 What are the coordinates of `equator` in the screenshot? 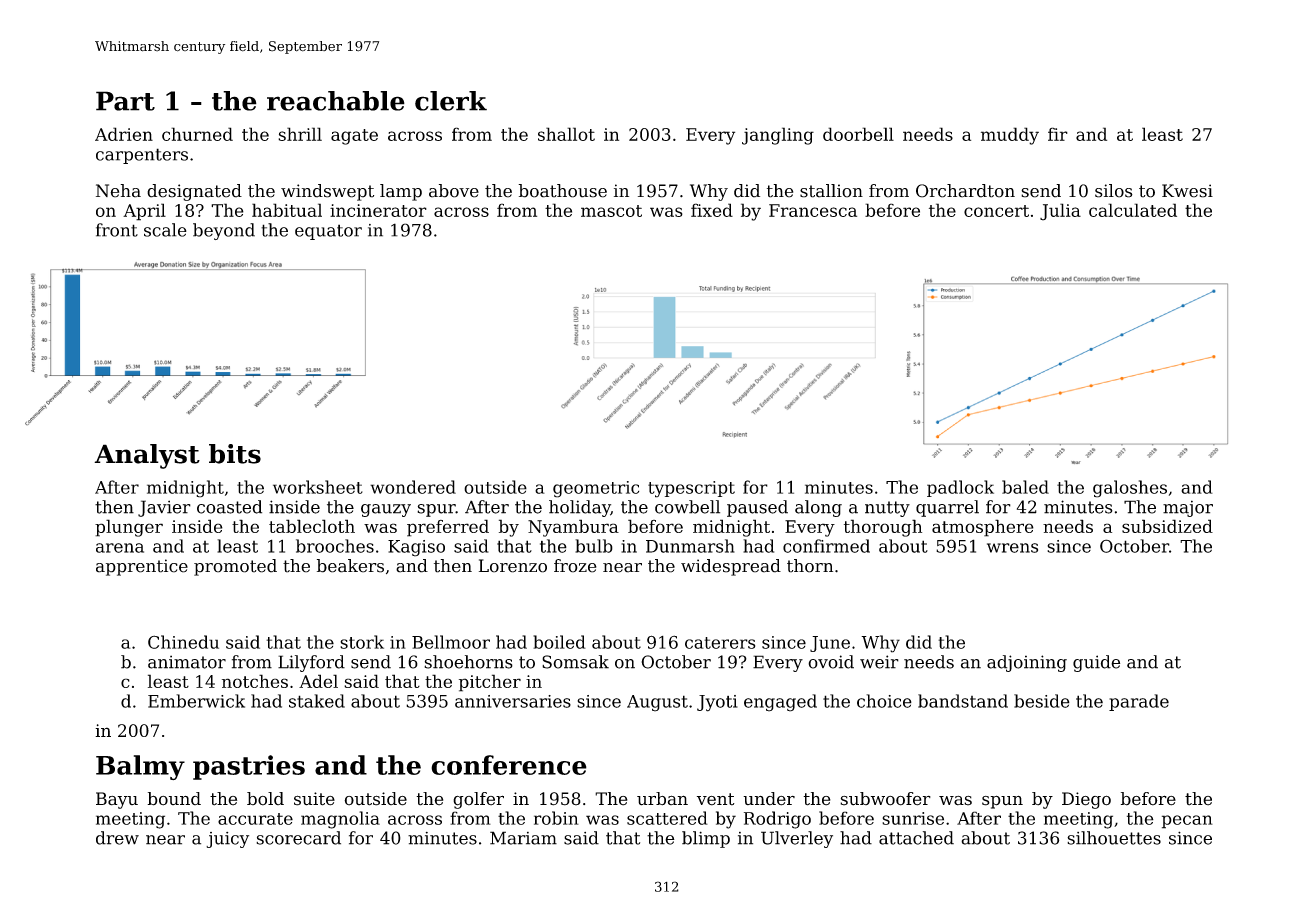 It's located at (328, 232).
